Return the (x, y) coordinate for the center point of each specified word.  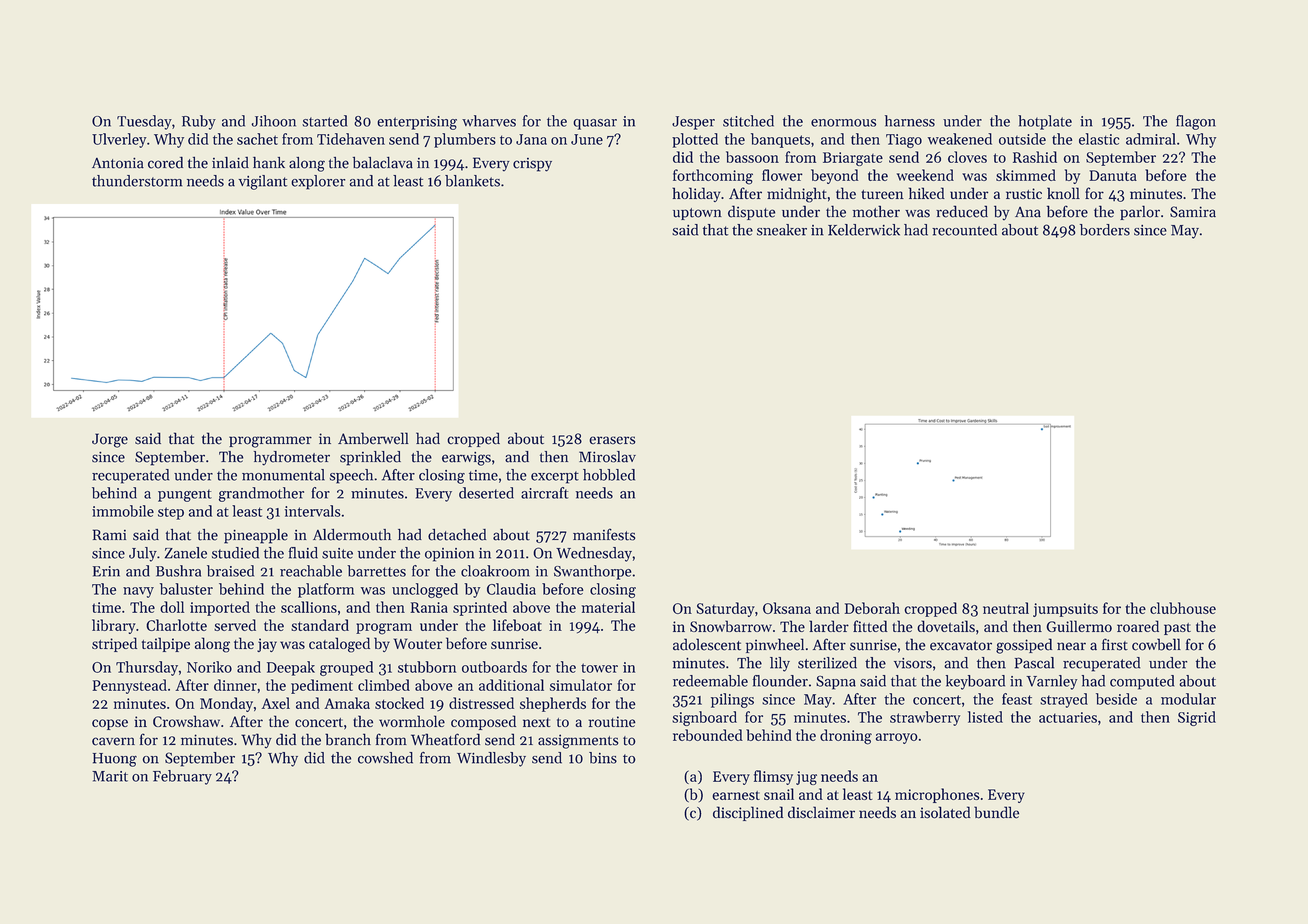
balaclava (383, 163)
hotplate (1045, 122)
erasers (612, 440)
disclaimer (821, 812)
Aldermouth (352, 535)
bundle (996, 812)
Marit (110, 776)
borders (1105, 230)
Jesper (693, 123)
